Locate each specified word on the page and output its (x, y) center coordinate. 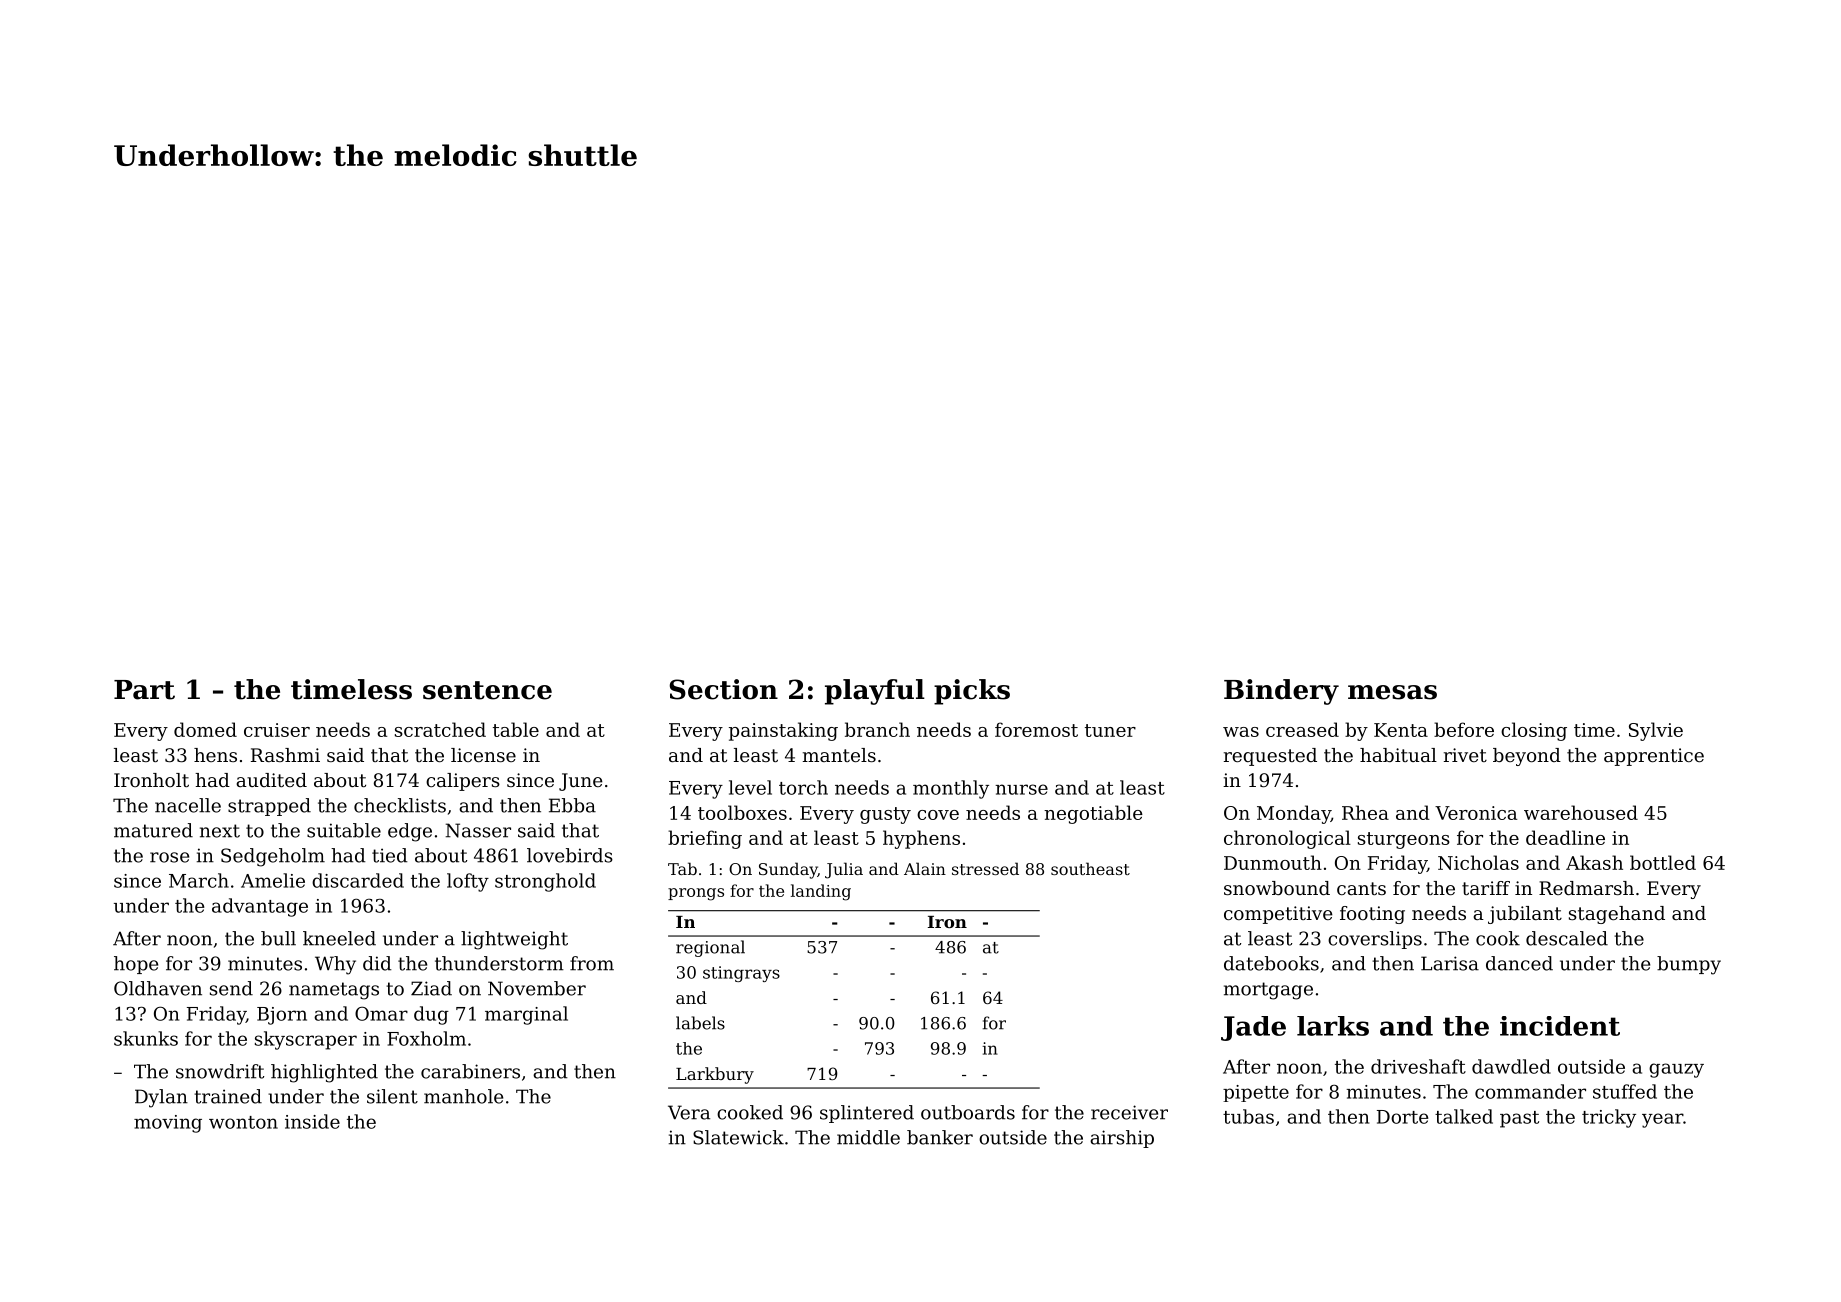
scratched (440, 729)
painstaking (783, 731)
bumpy (1689, 965)
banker (940, 1137)
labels (700, 1023)
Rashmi (285, 755)
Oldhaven (158, 988)
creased (1302, 729)
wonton (243, 1122)
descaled (1567, 938)
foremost (1036, 729)
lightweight (514, 940)
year (1662, 1120)
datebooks (1271, 963)
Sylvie (1656, 731)
